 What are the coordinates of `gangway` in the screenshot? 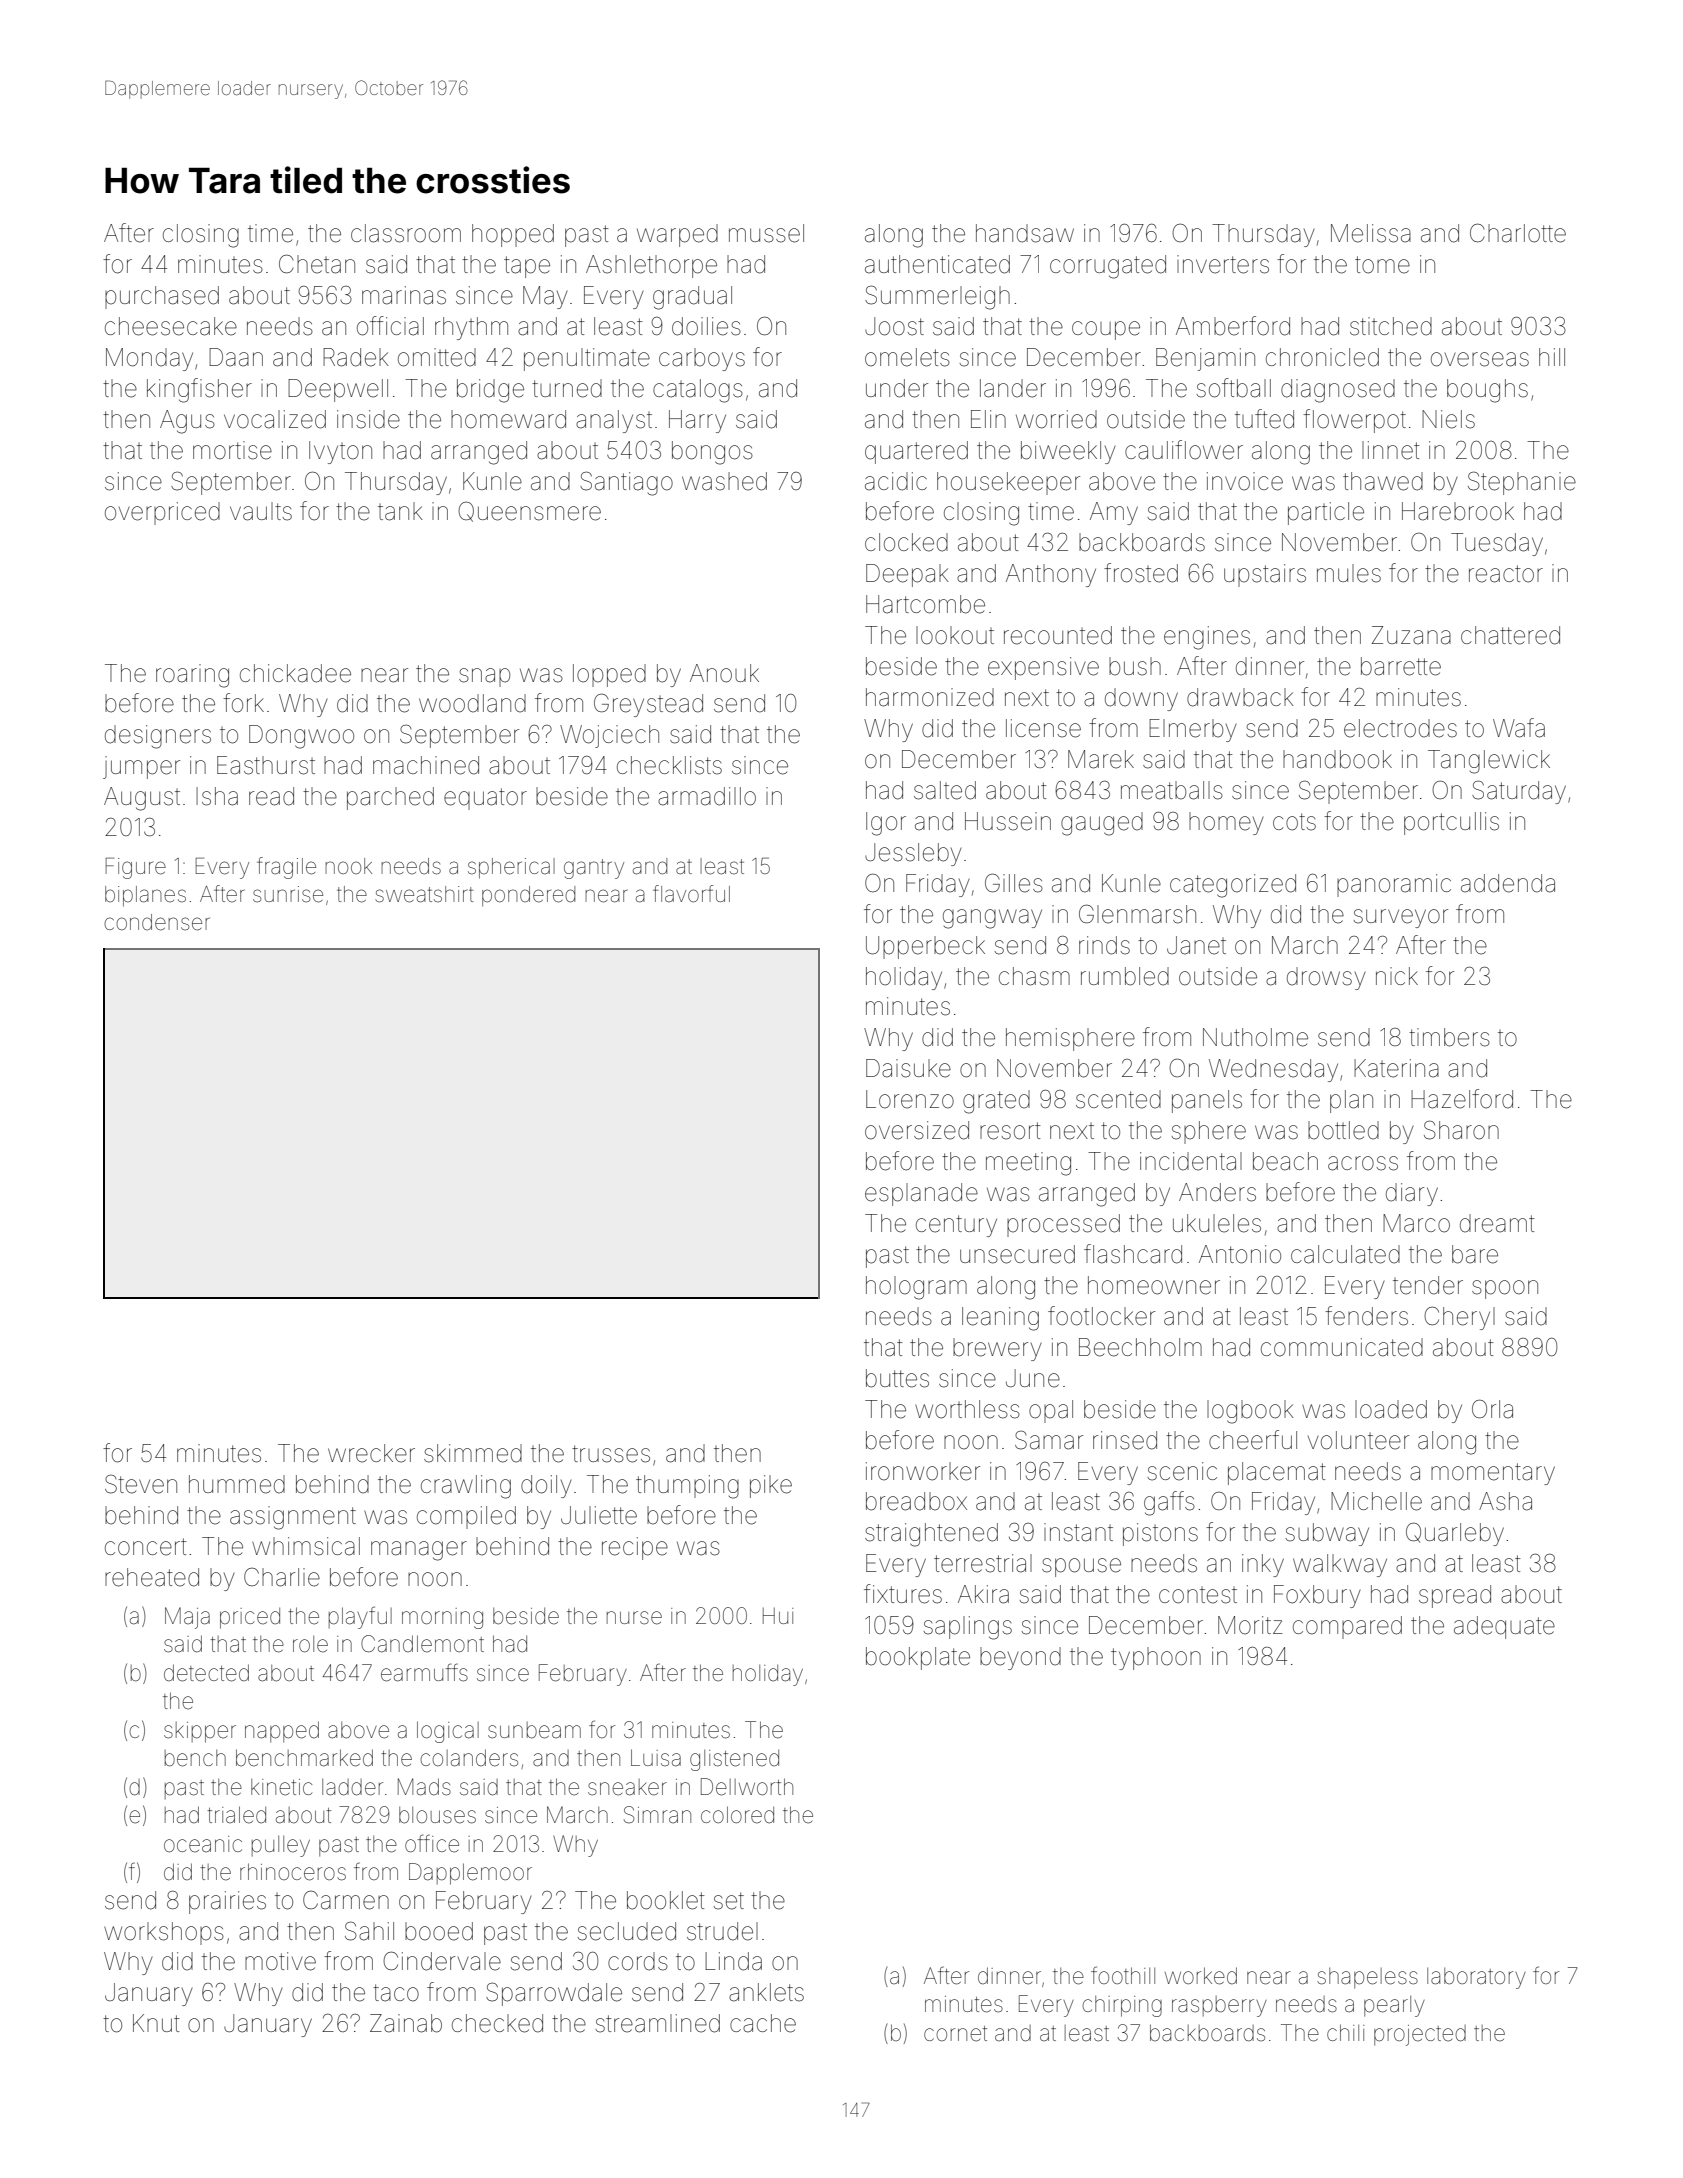 It's located at (992, 919).
